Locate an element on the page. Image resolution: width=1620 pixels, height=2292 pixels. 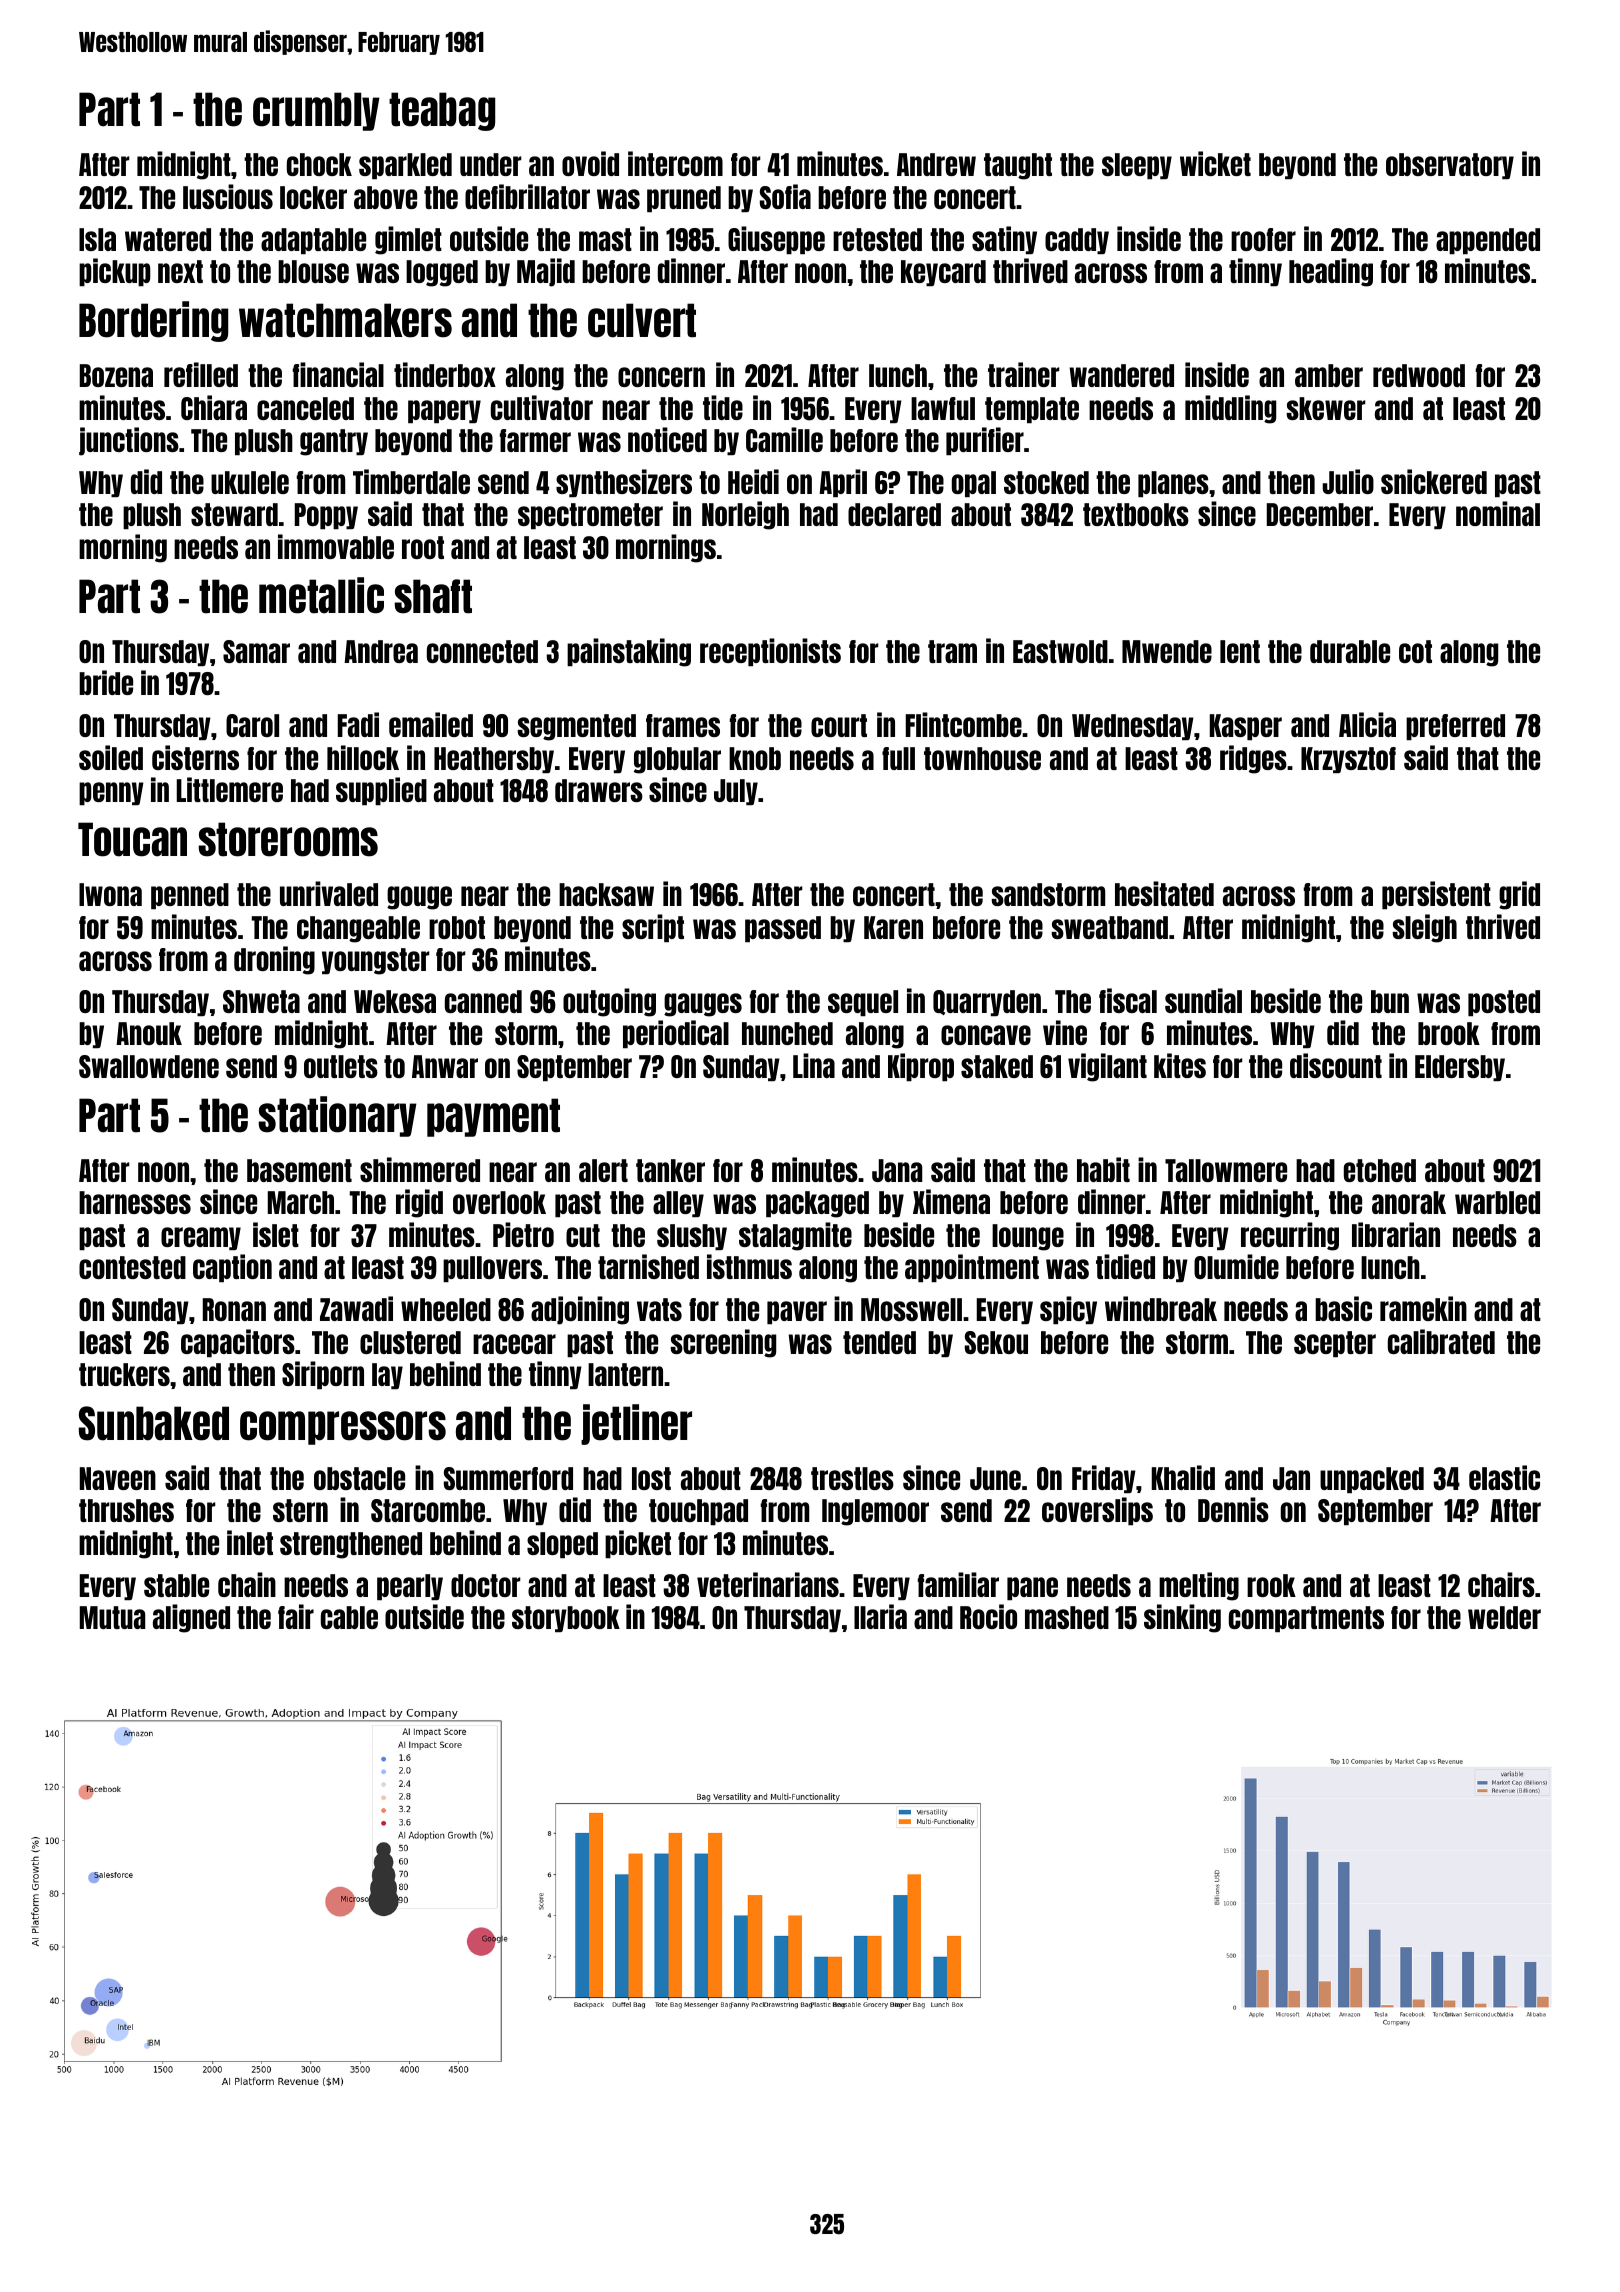
gauges is located at coordinates (703, 1005).
